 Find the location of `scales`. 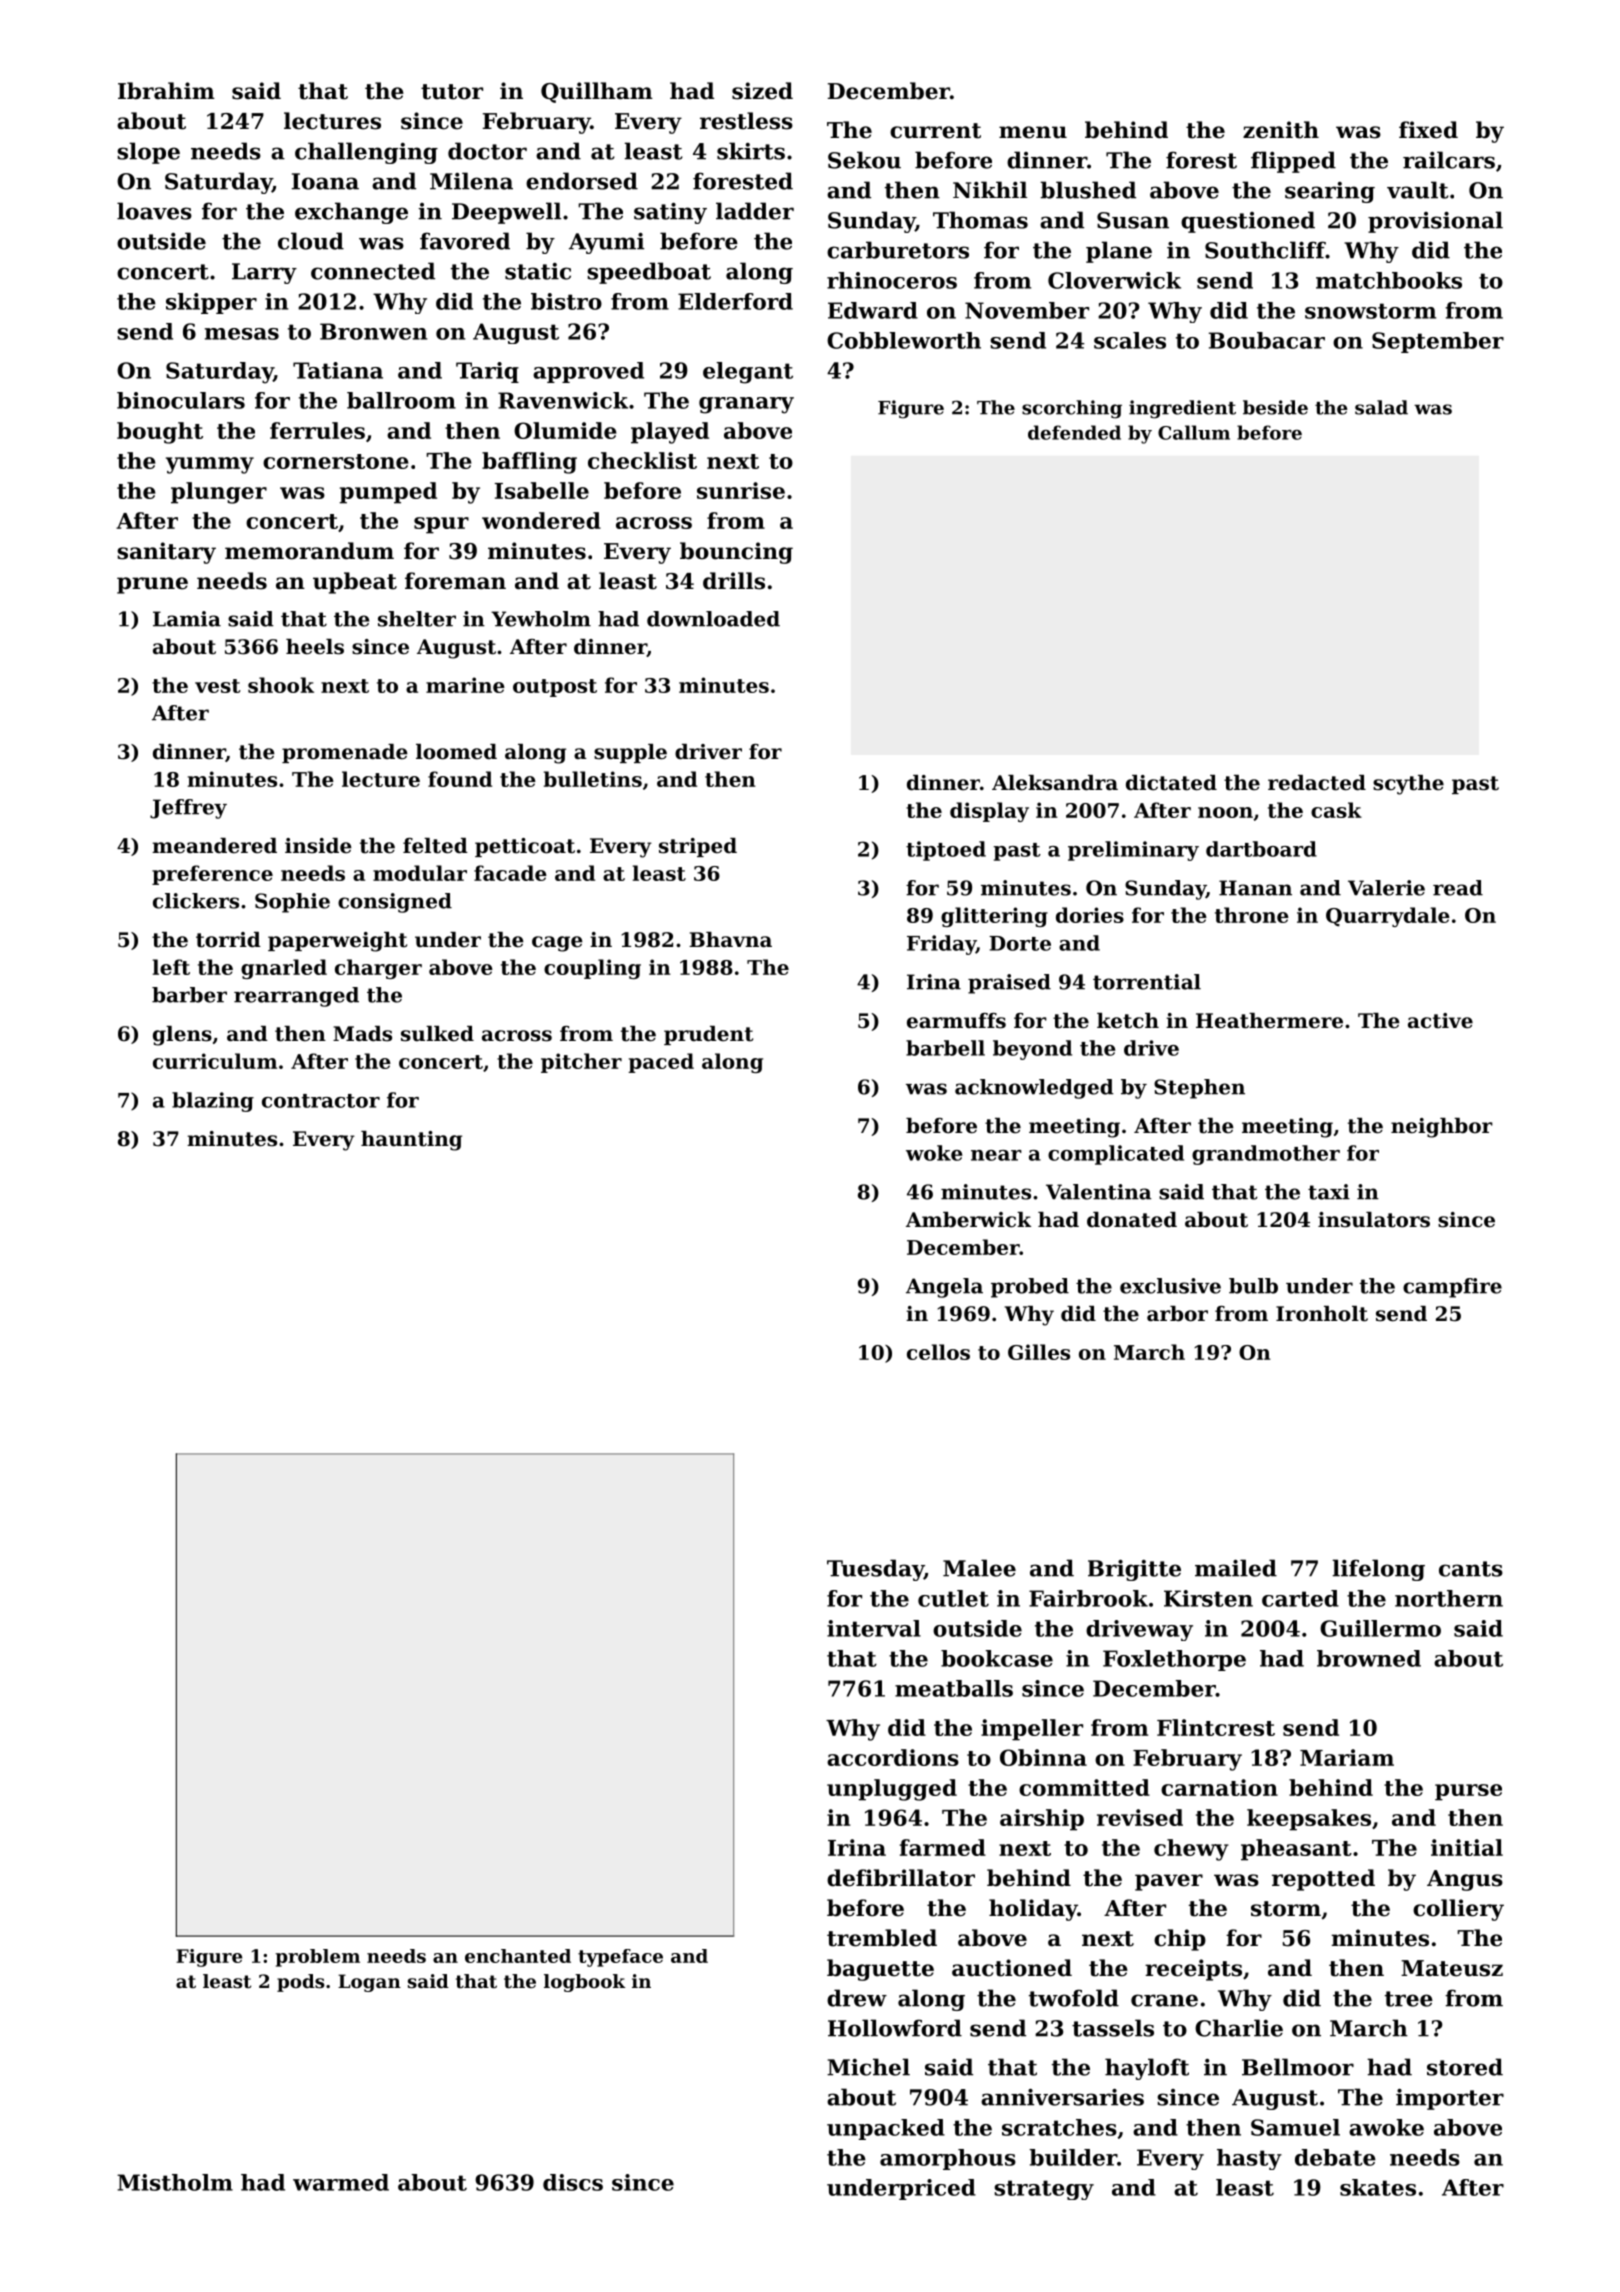

scales is located at coordinates (1130, 340).
